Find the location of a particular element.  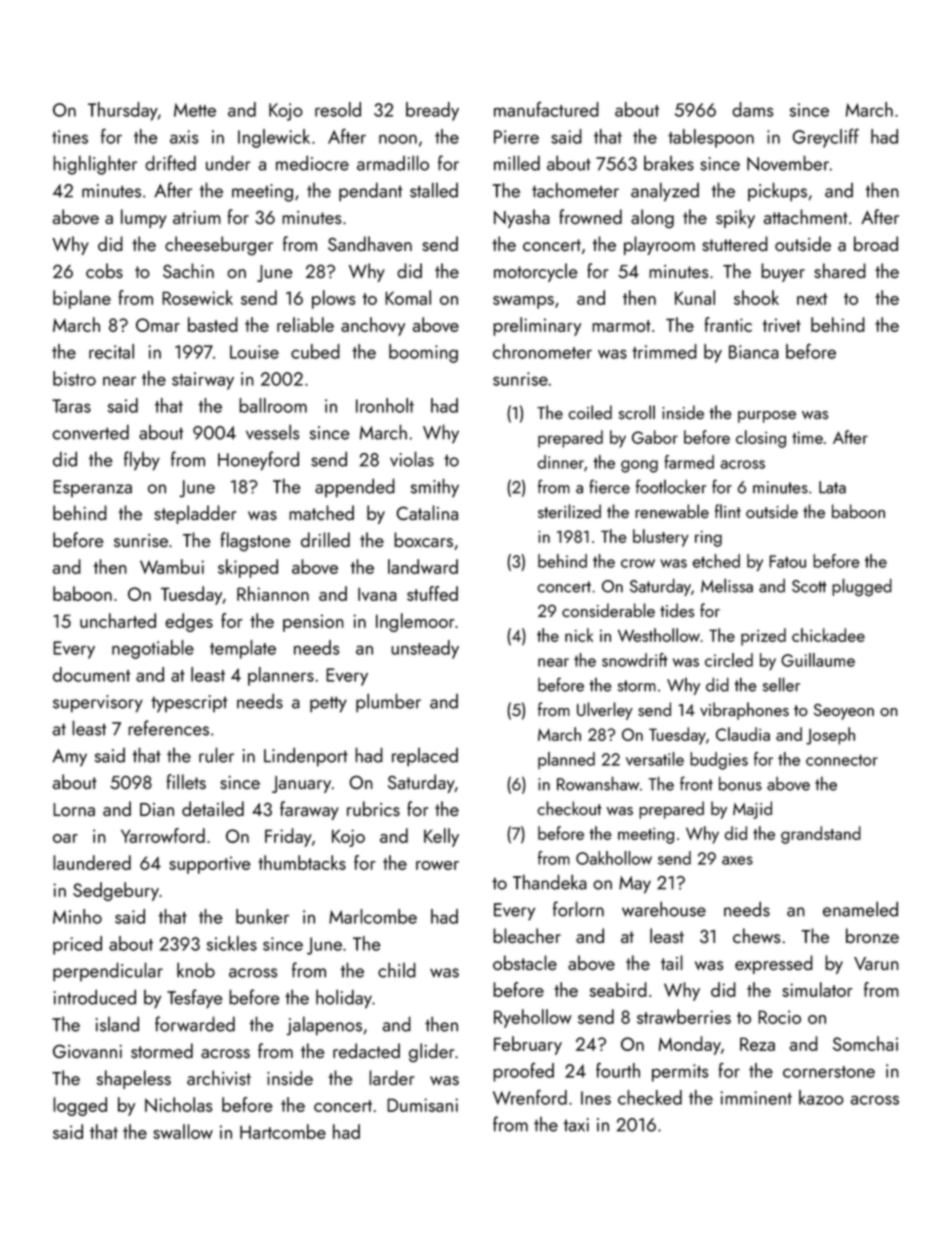

manufactured is located at coordinates (546, 109).
